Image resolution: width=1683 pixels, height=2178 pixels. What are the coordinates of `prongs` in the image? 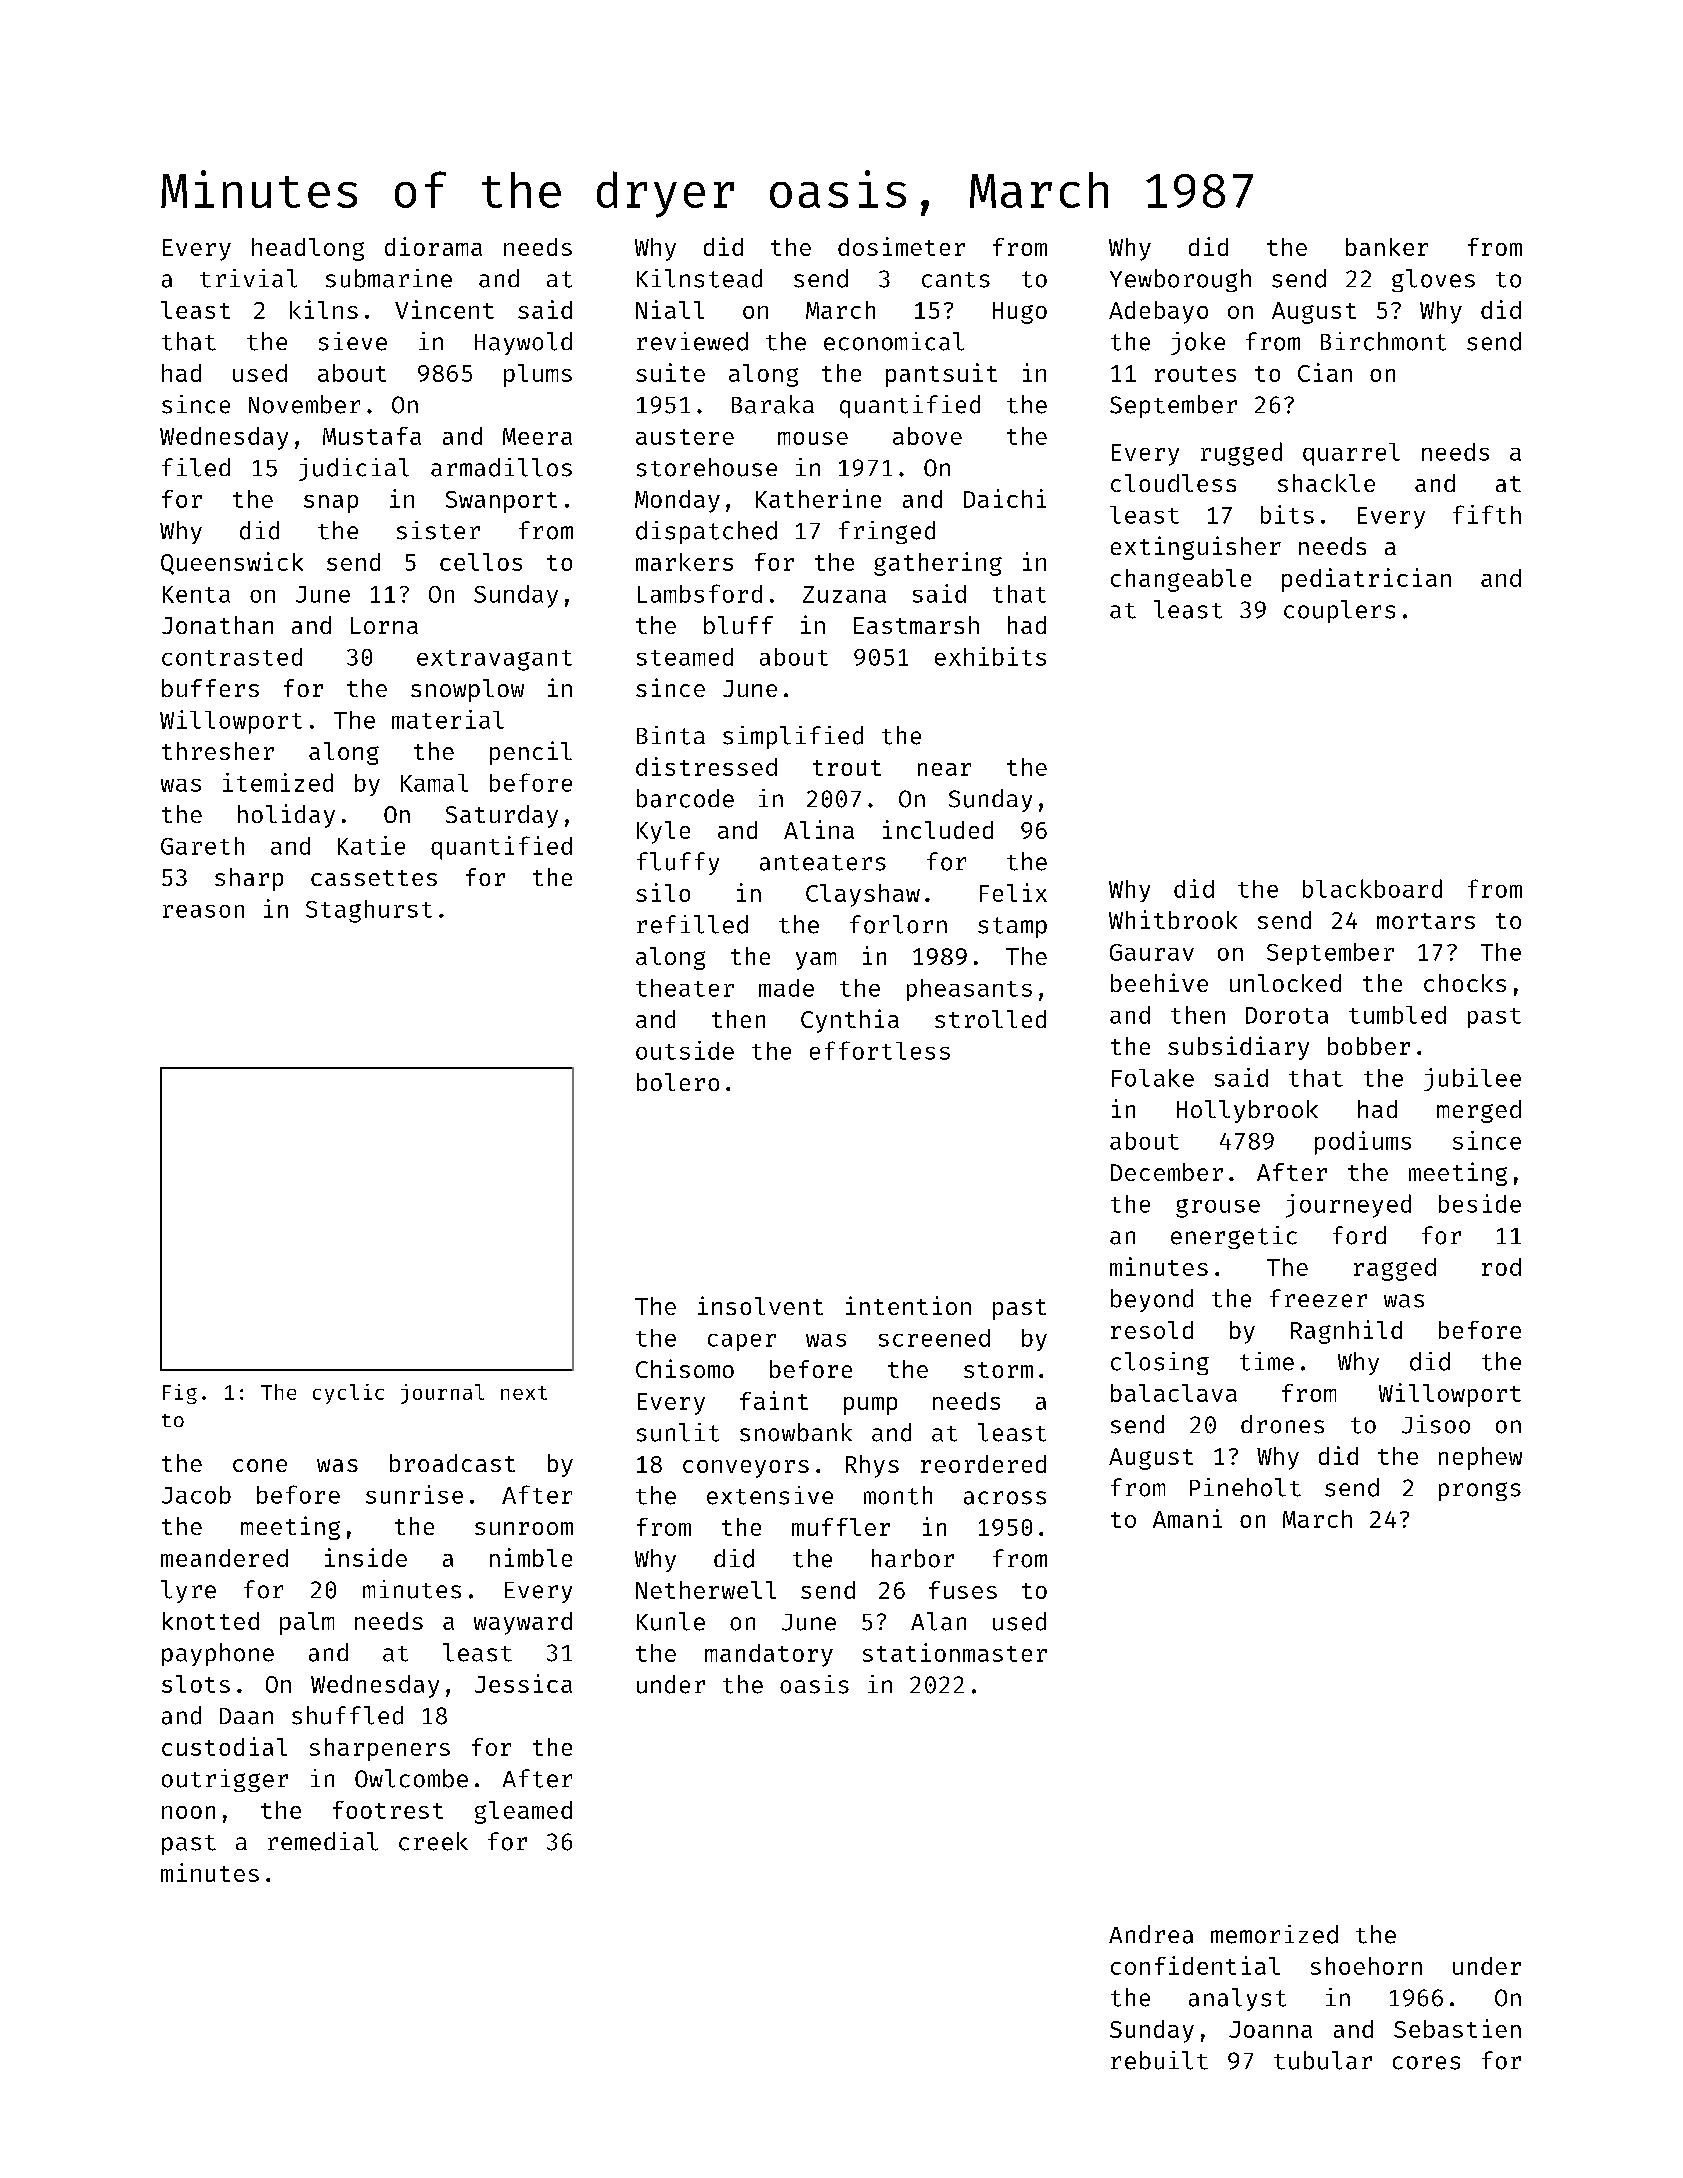 It's located at (1480, 1491).
